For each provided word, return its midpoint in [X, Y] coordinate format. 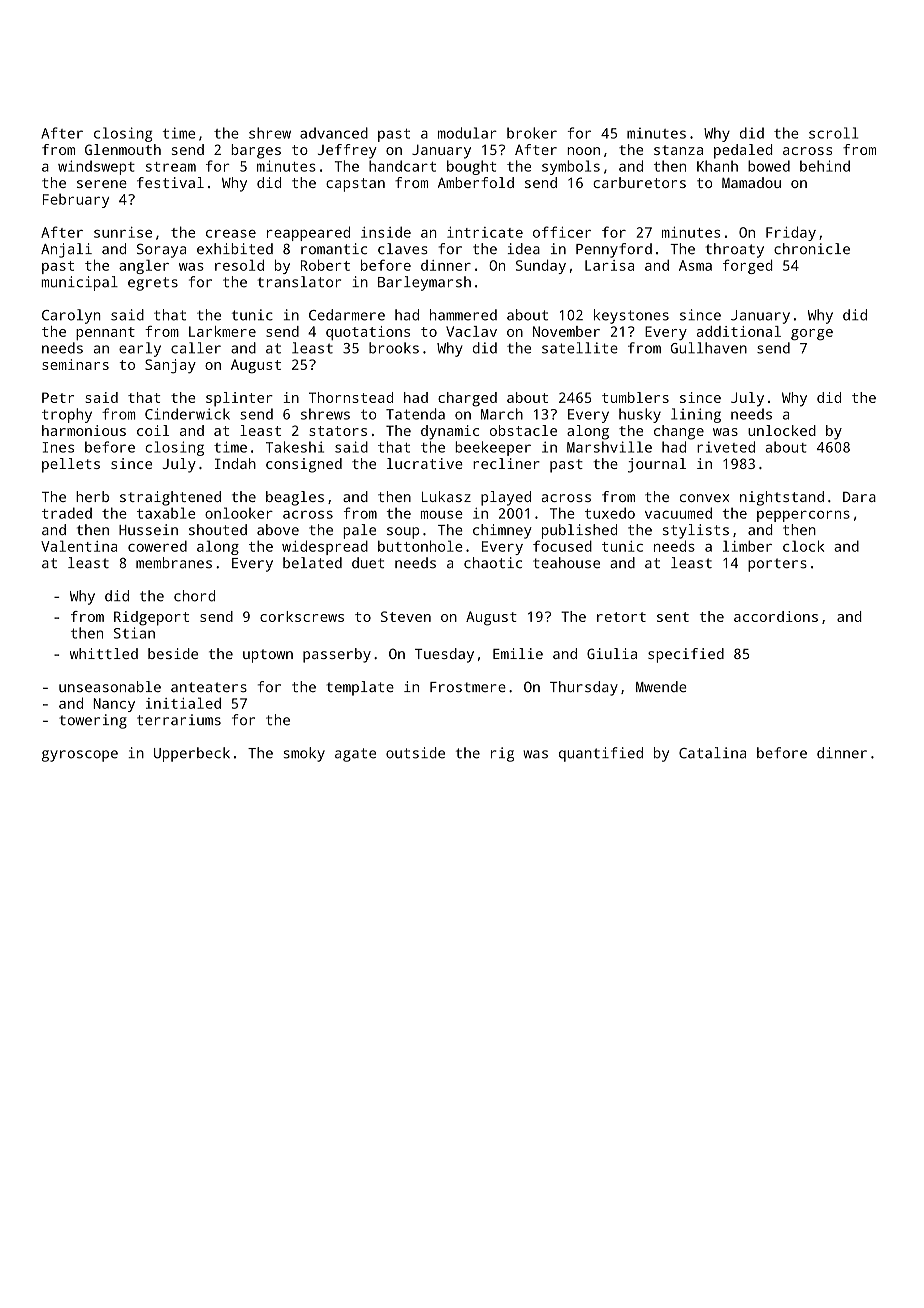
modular [467, 133]
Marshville [609, 447]
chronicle [812, 249]
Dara [859, 497]
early [140, 349]
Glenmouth [123, 149]
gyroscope [80, 756]
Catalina [712, 753]
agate [355, 755]
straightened [170, 498]
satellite [580, 348]
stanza [678, 150]
